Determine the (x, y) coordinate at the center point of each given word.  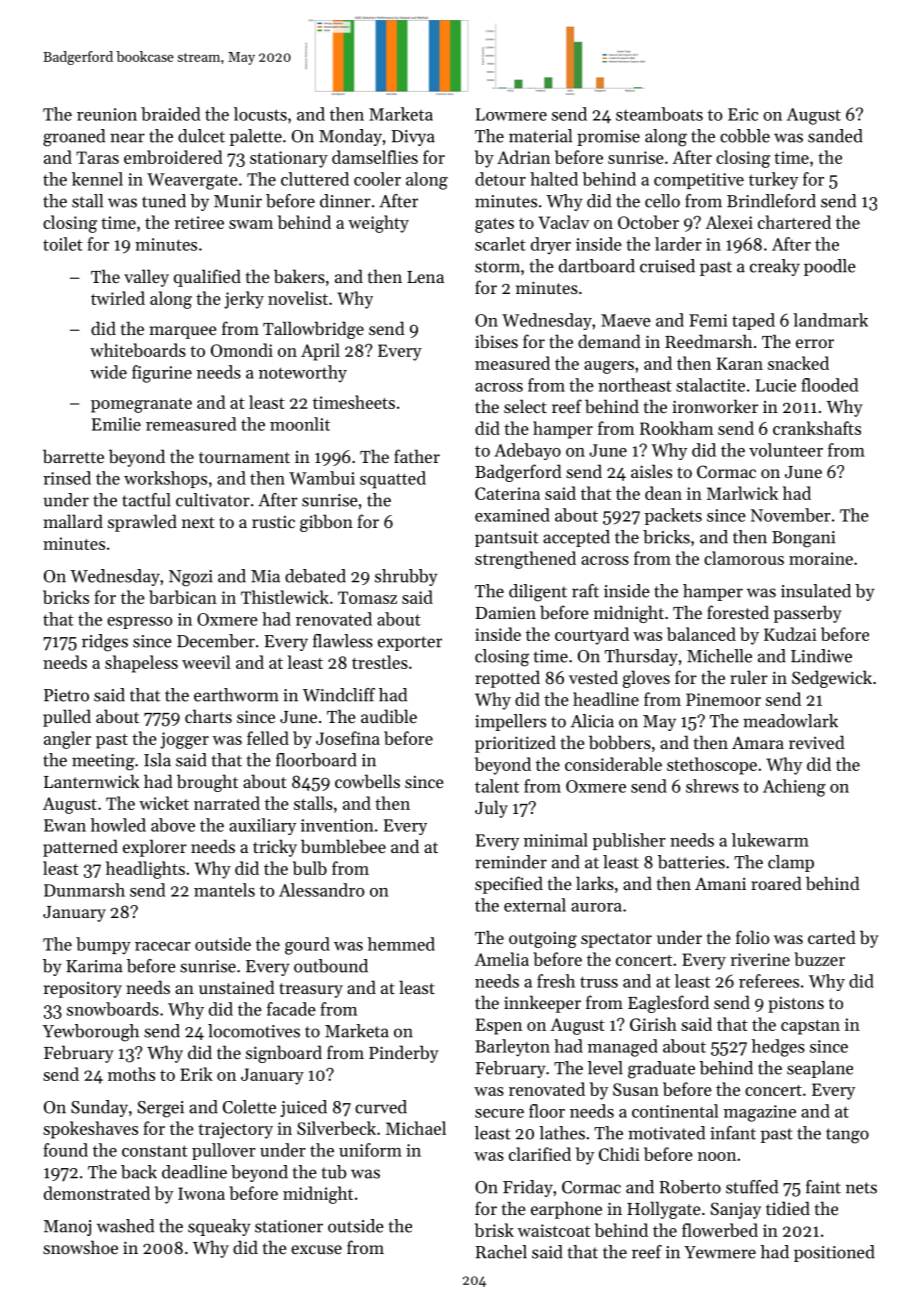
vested (593, 677)
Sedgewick (832, 679)
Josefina (348, 738)
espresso (139, 623)
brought (207, 783)
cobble (745, 136)
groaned (74, 138)
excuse (316, 1249)
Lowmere (511, 114)
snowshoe (80, 1247)
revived (817, 742)
